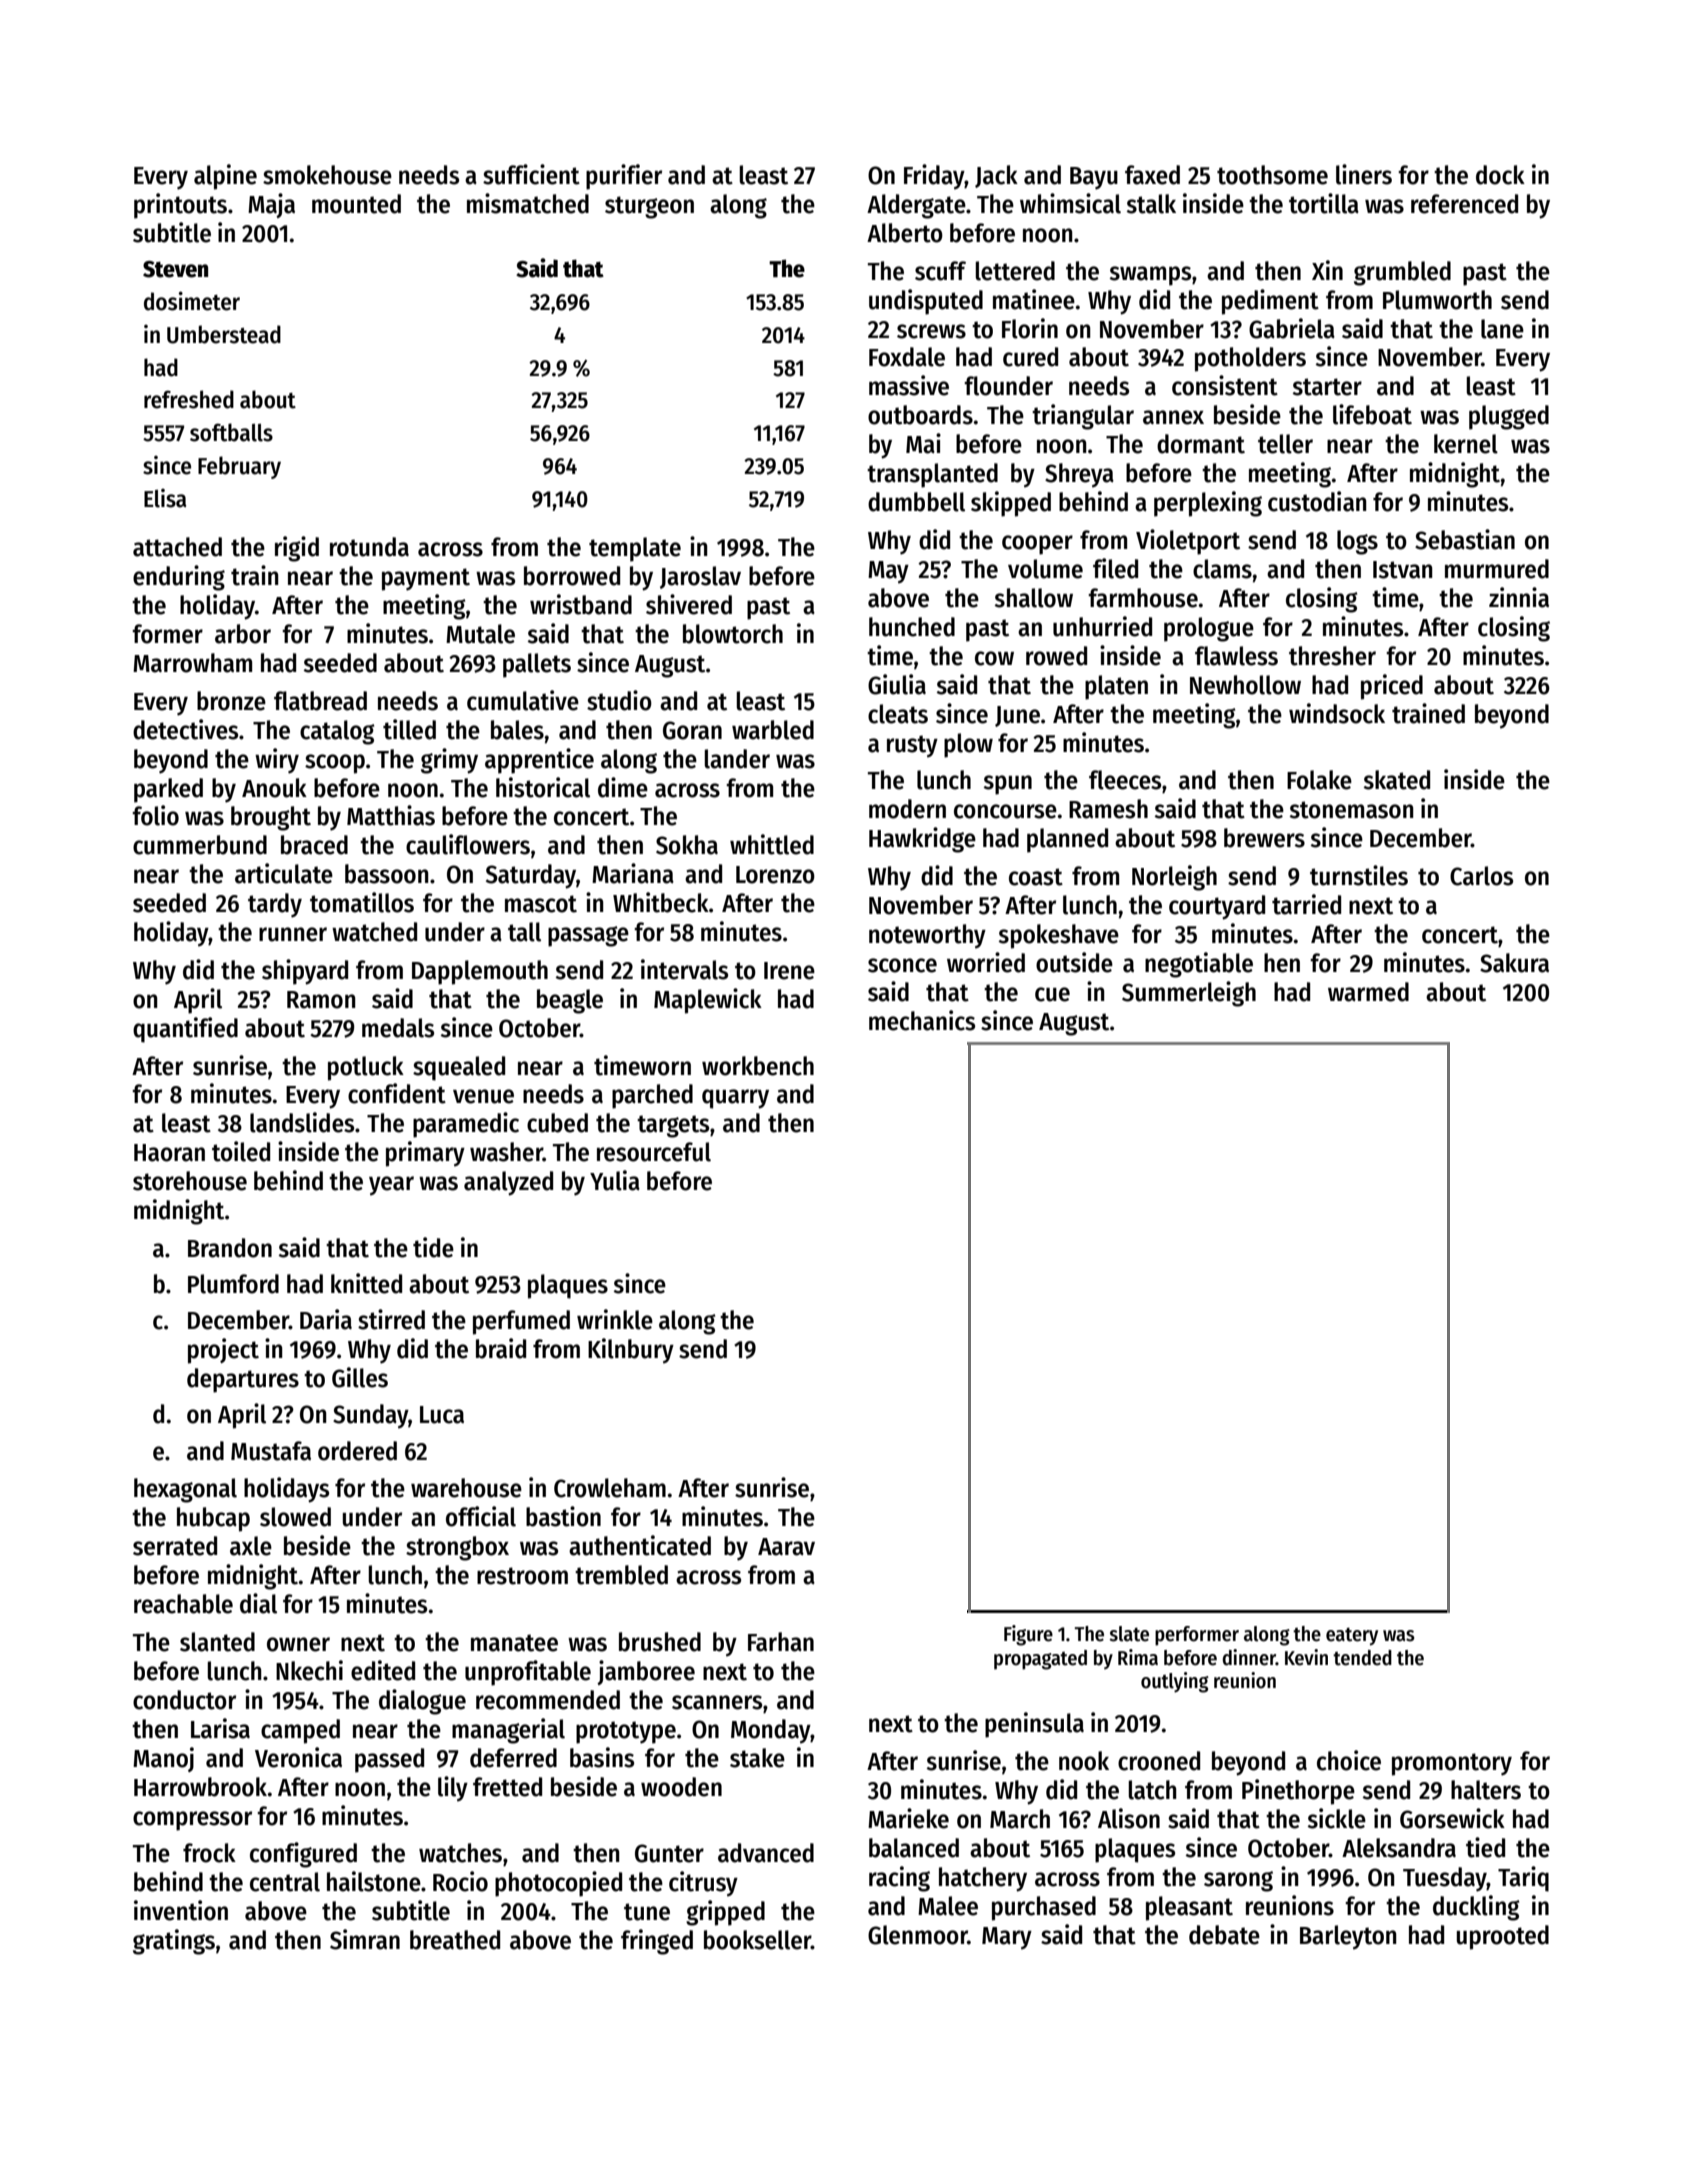 This page has width=1683, height=2178. What do you see at coordinates (1368, 992) in the page?
I see `warmed` at bounding box center [1368, 992].
